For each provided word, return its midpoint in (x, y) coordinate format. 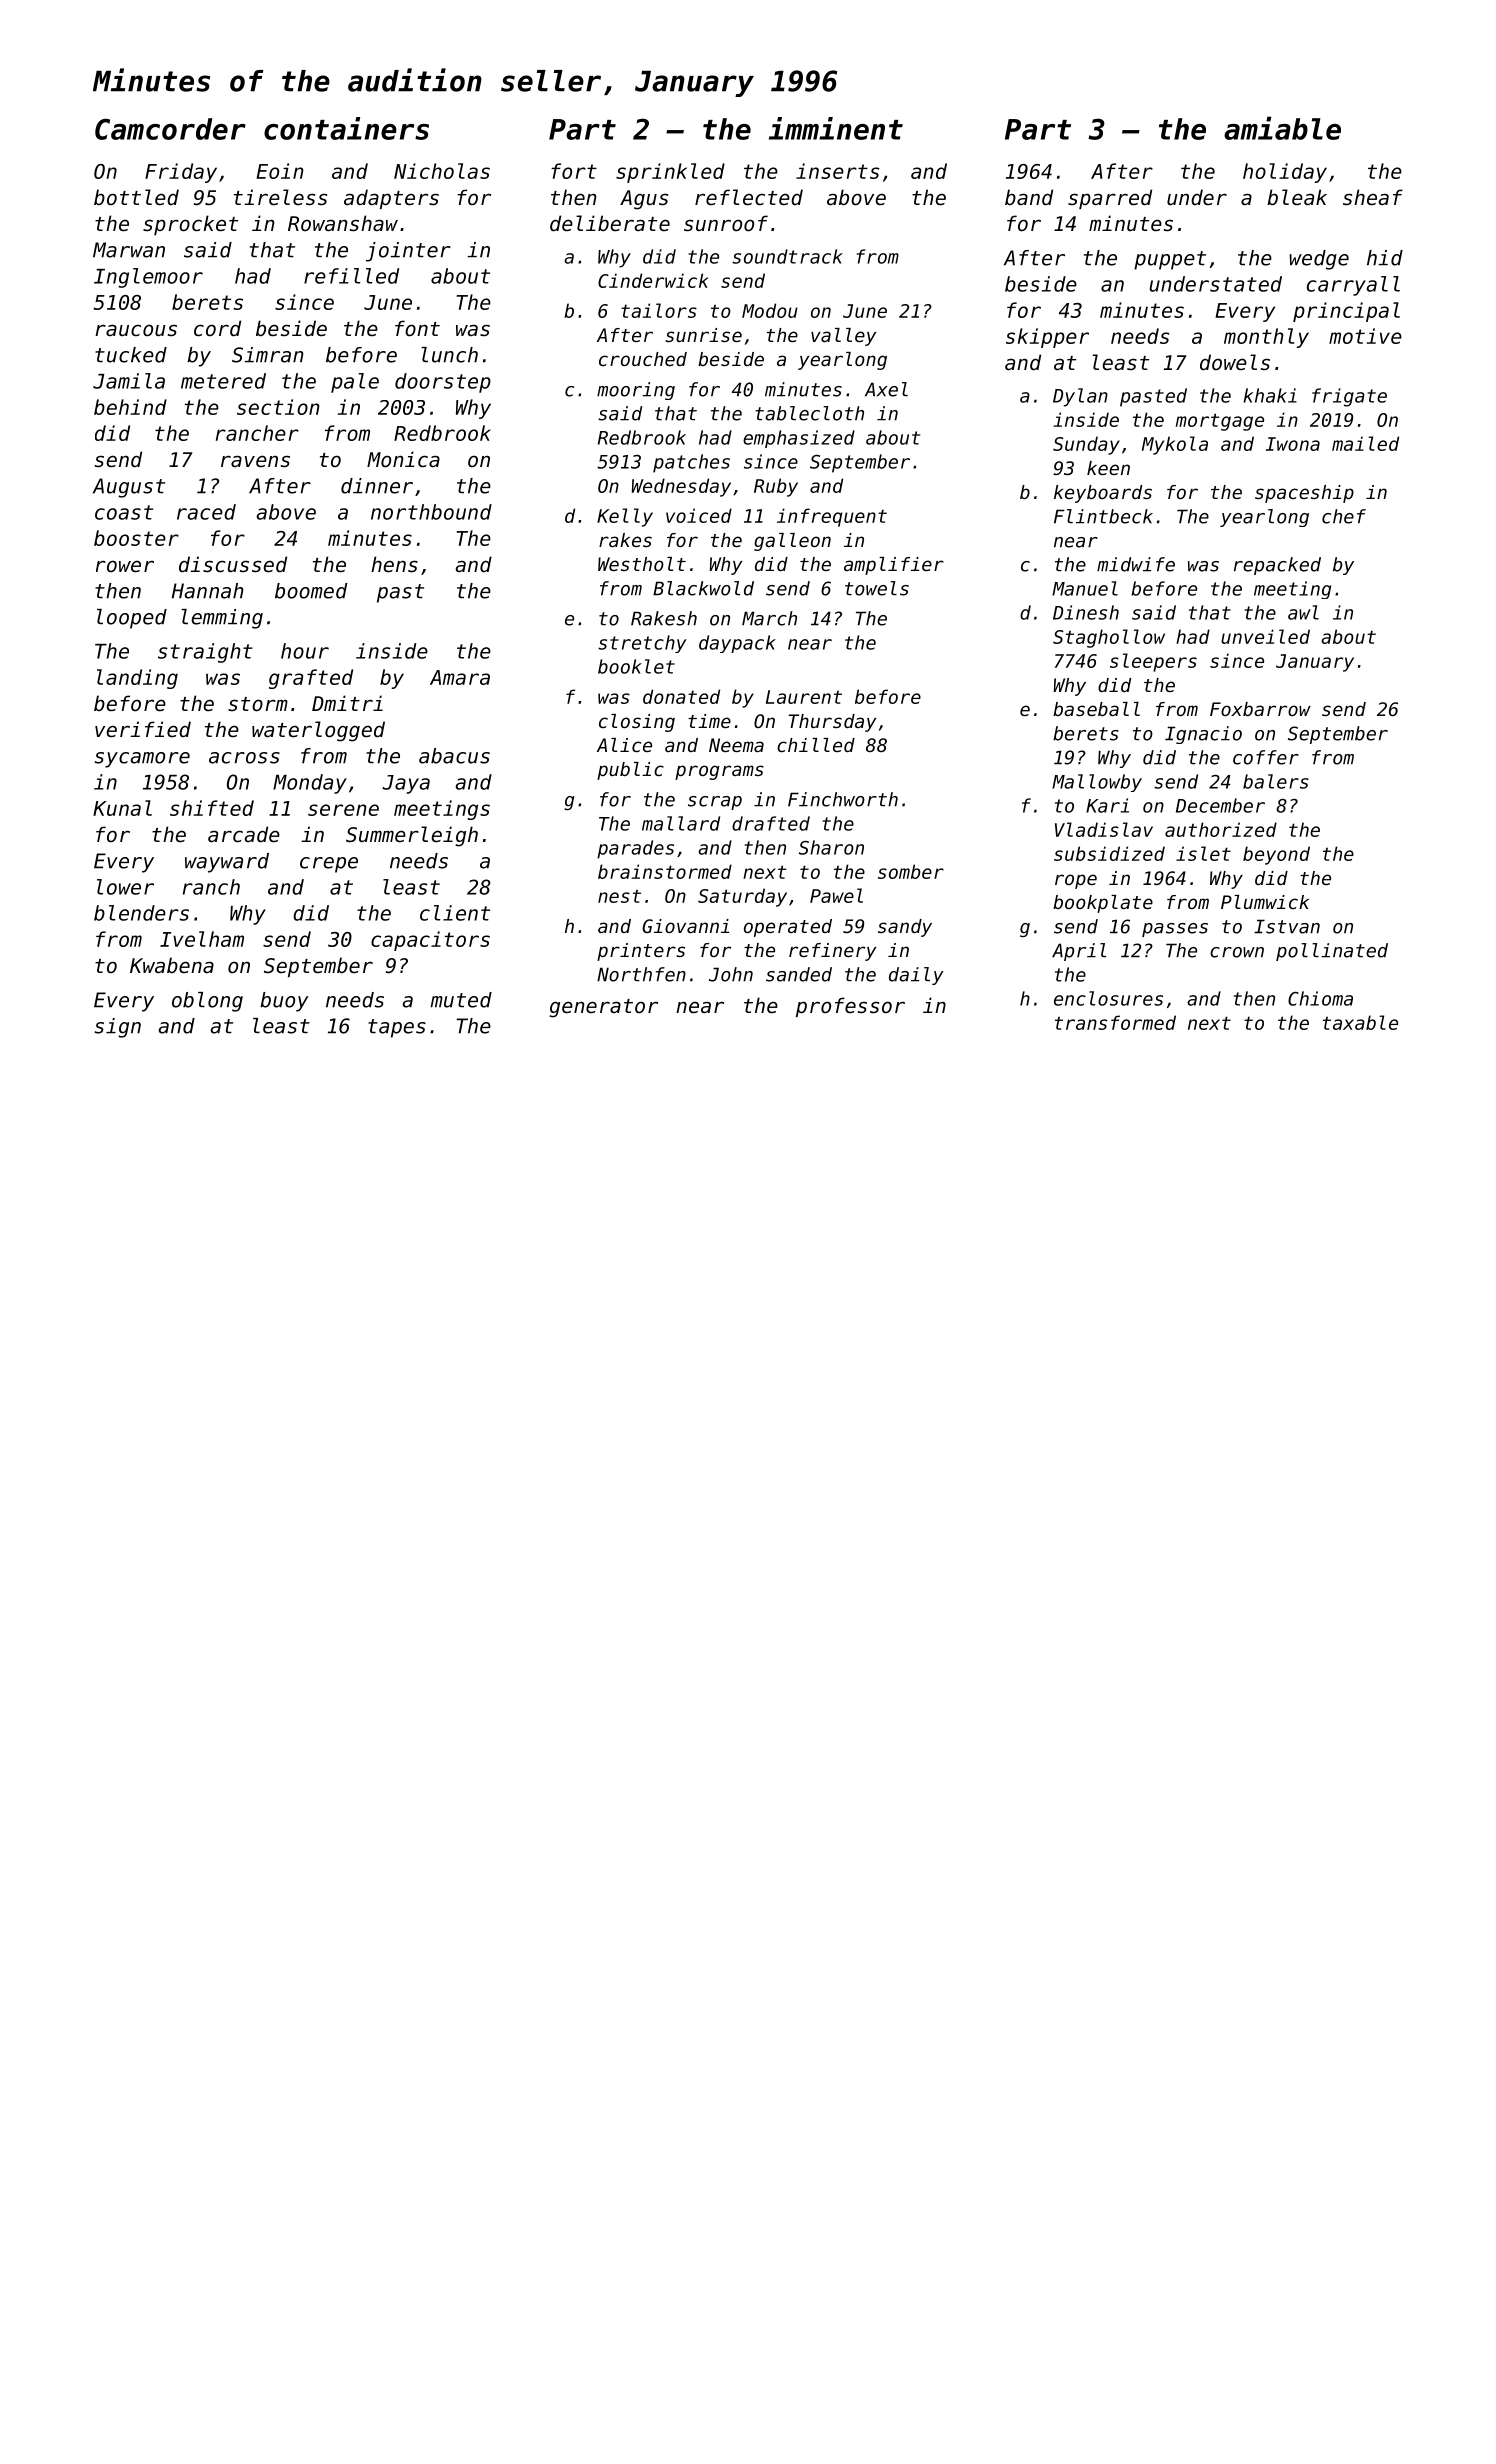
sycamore (142, 760)
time (709, 721)
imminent (836, 128)
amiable (1282, 128)
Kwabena (172, 965)
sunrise (703, 335)
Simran (268, 355)
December (1220, 805)
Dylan (1080, 397)
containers (346, 128)
